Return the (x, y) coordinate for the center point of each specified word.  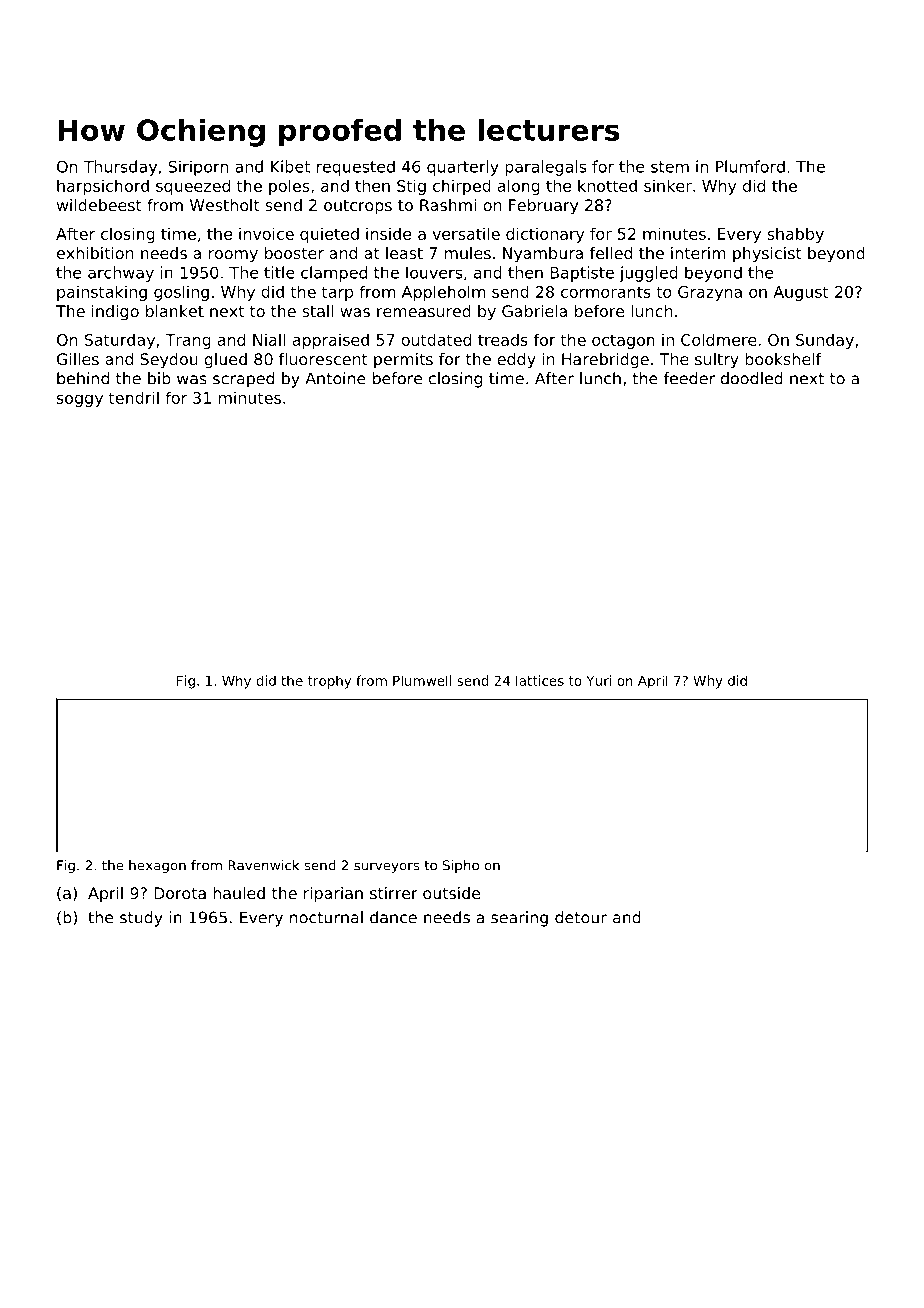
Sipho (461, 866)
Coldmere (719, 339)
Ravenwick (263, 865)
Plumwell (422, 680)
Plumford (750, 166)
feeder (689, 378)
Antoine (335, 378)
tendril (134, 397)
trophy (329, 682)
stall (317, 311)
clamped (334, 274)
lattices (540, 680)
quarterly (463, 168)
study (141, 919)
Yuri (598, 680)
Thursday (120, 168)
